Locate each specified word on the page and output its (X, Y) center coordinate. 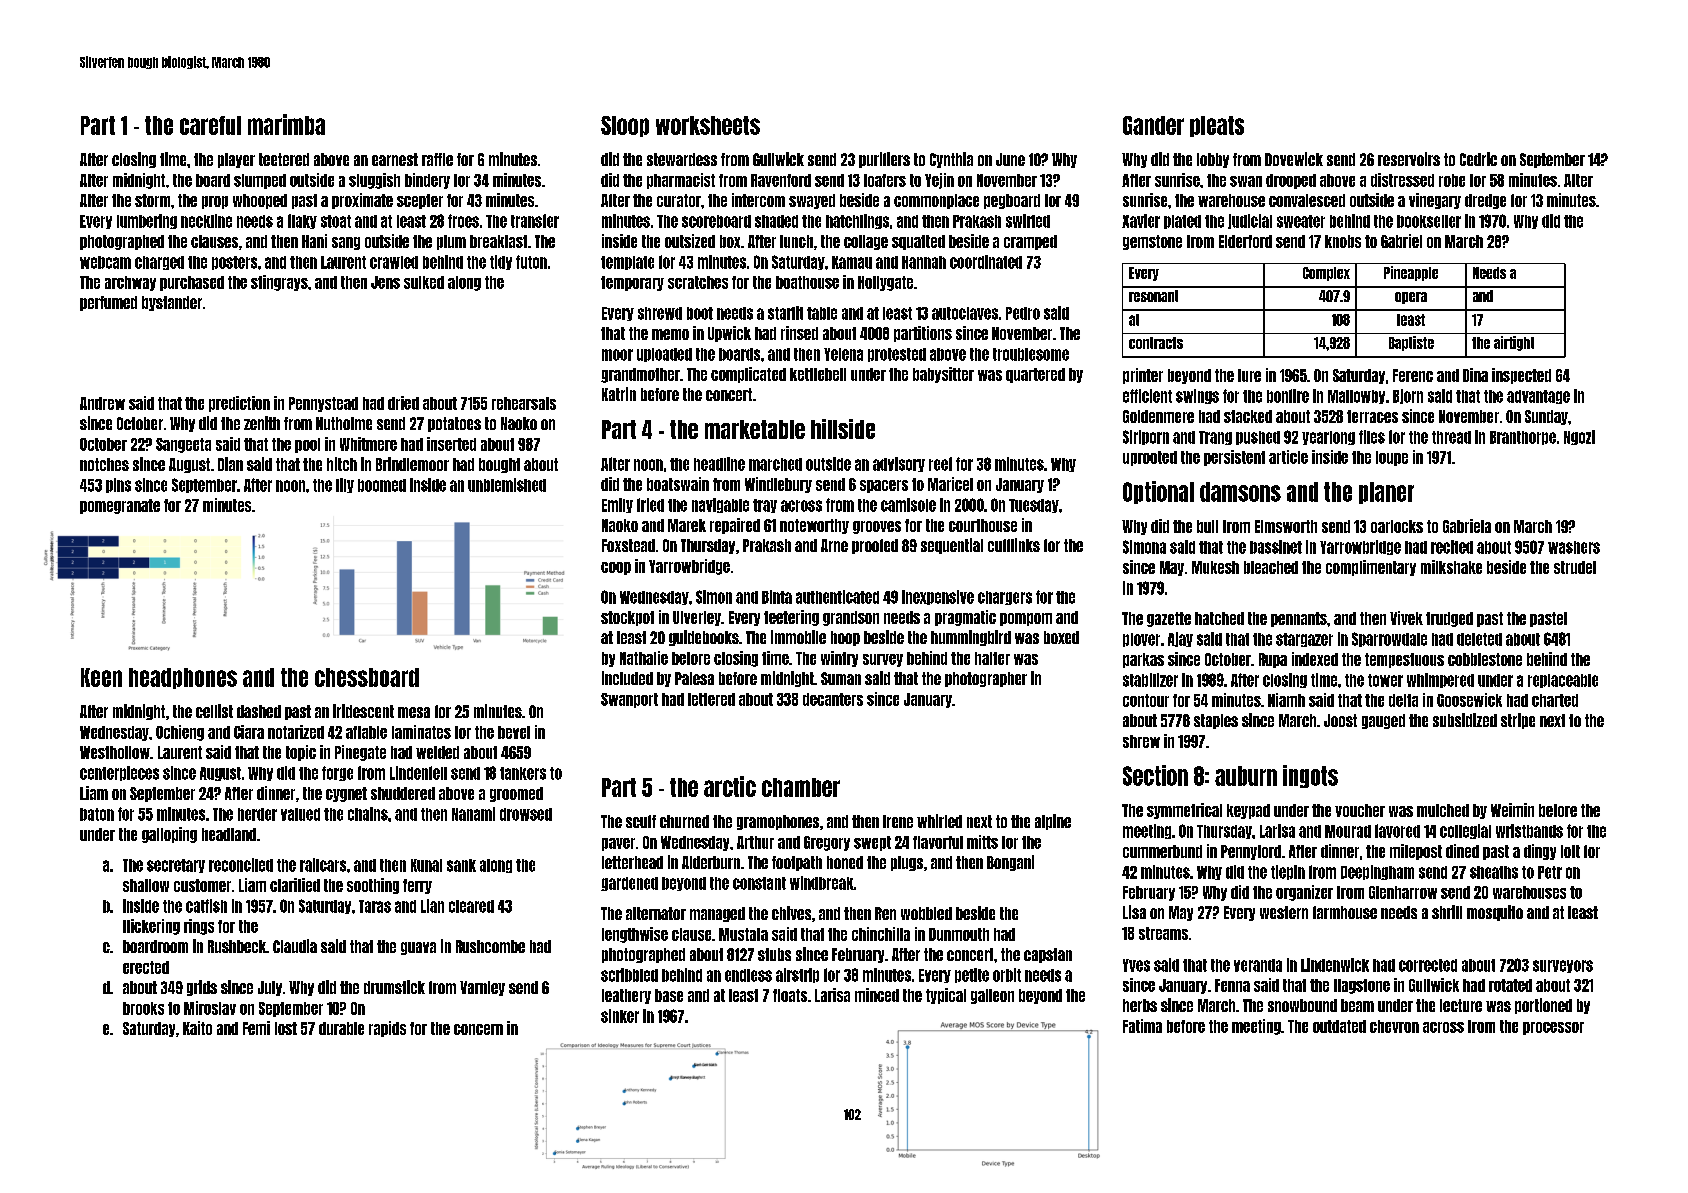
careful (210, 125)
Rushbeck (237, 946)
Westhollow (115, 752)
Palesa (694, 678)
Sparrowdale (1389, 639)
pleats (1217, 126)
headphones (183, 678)
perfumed (108, 303)
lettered (711, 699)
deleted (1479, 639)
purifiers (884, 160)
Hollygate (885, 283)
